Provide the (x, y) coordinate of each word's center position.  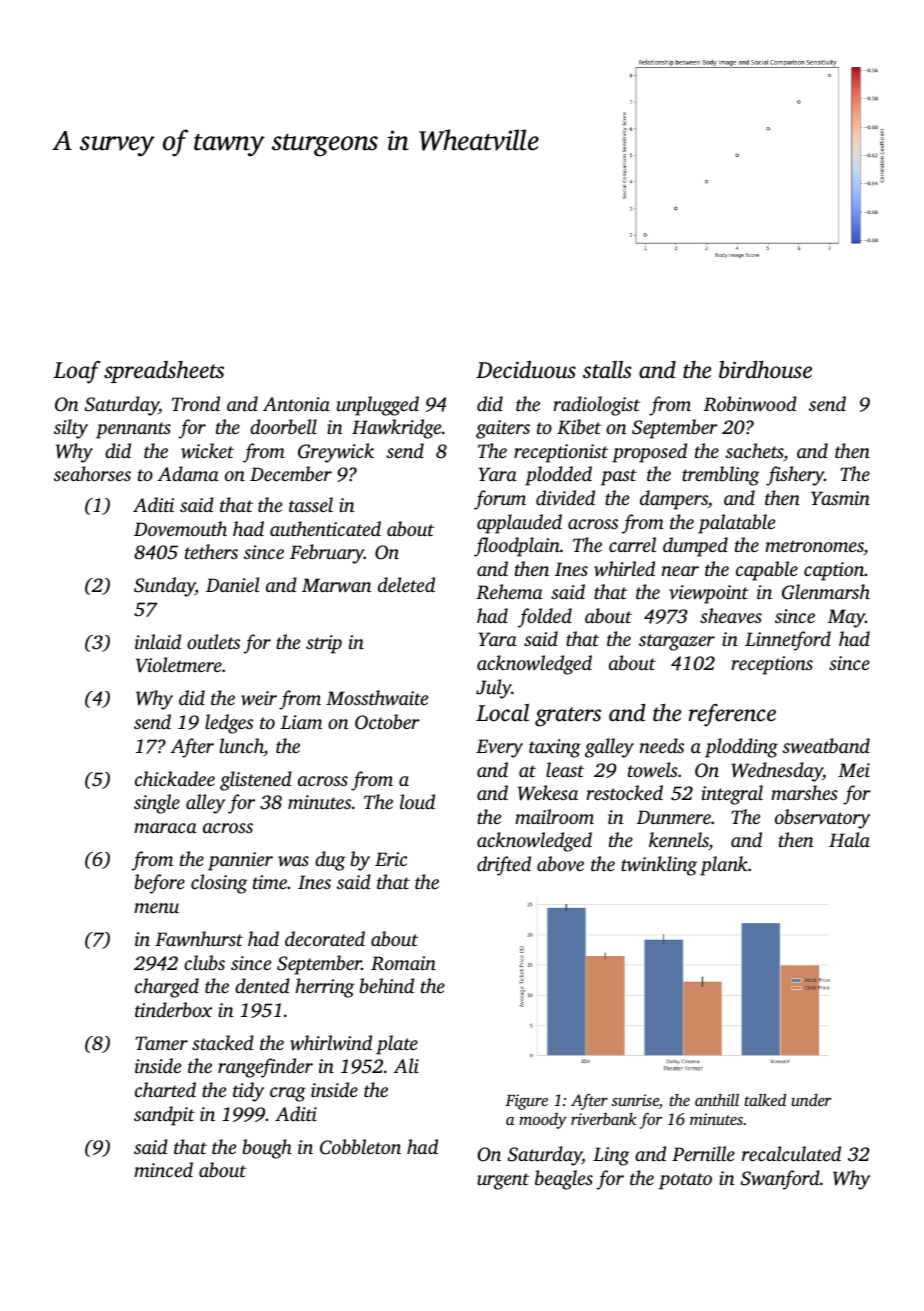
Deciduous (526, 370)
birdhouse (765, 370)
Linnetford (788, 641)
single (157, 804)
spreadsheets (164, 372)
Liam (301, 722)
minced (163, 1169)
